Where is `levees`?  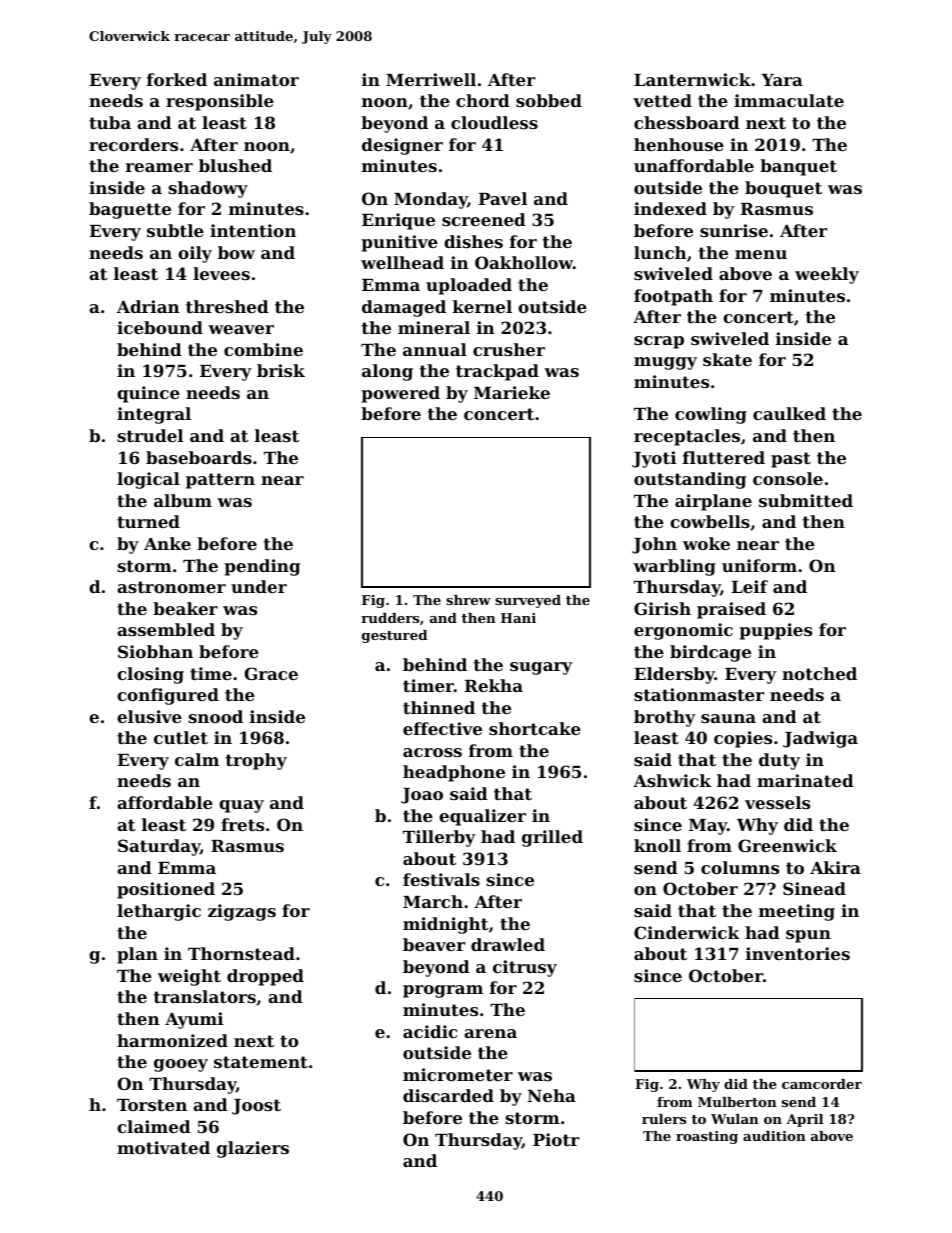
levees is located at coordinates (221, 273).
